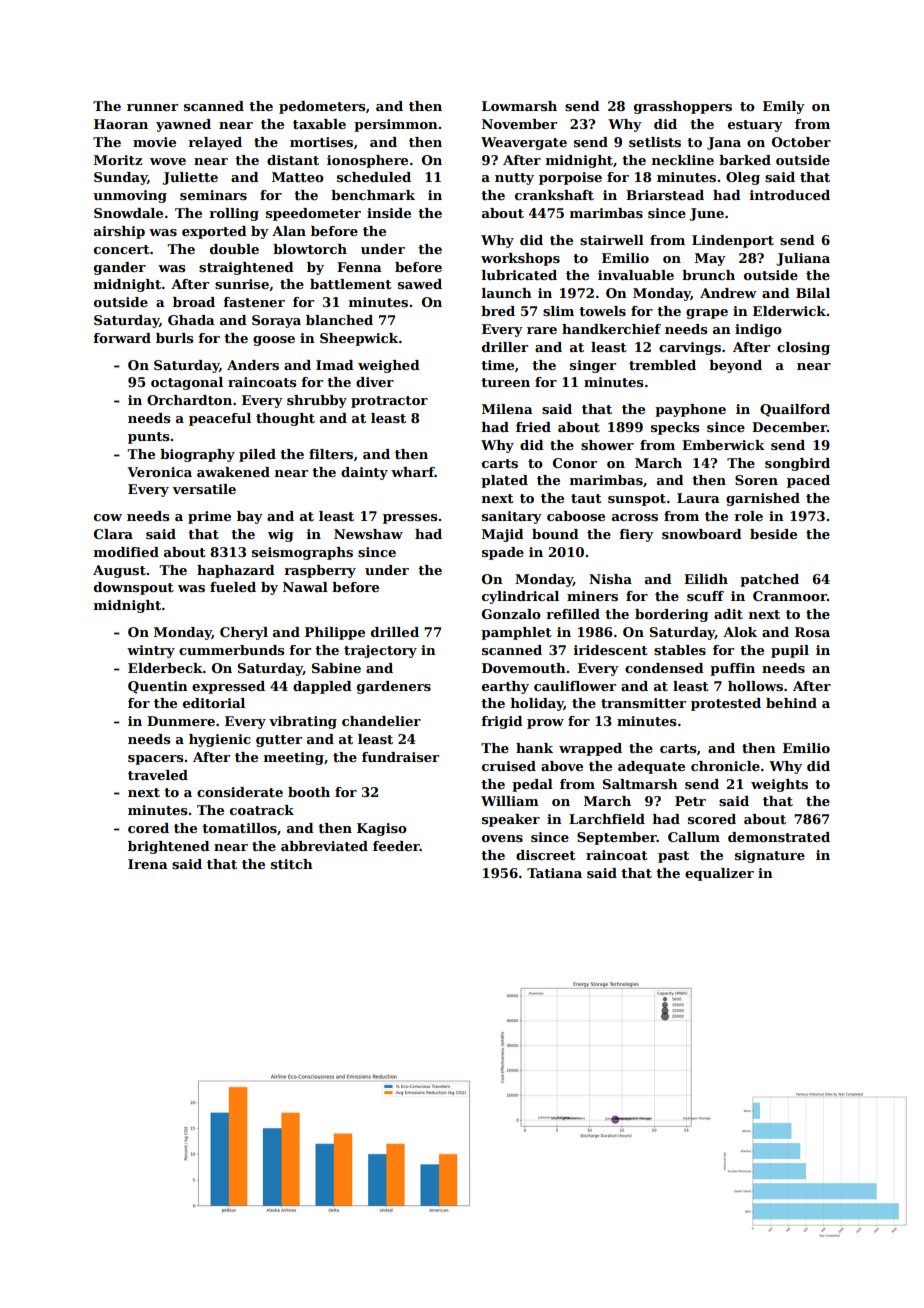  Describe the element at coordinates (394, 687) in the screenshot. I see `gardeners` at that location.
